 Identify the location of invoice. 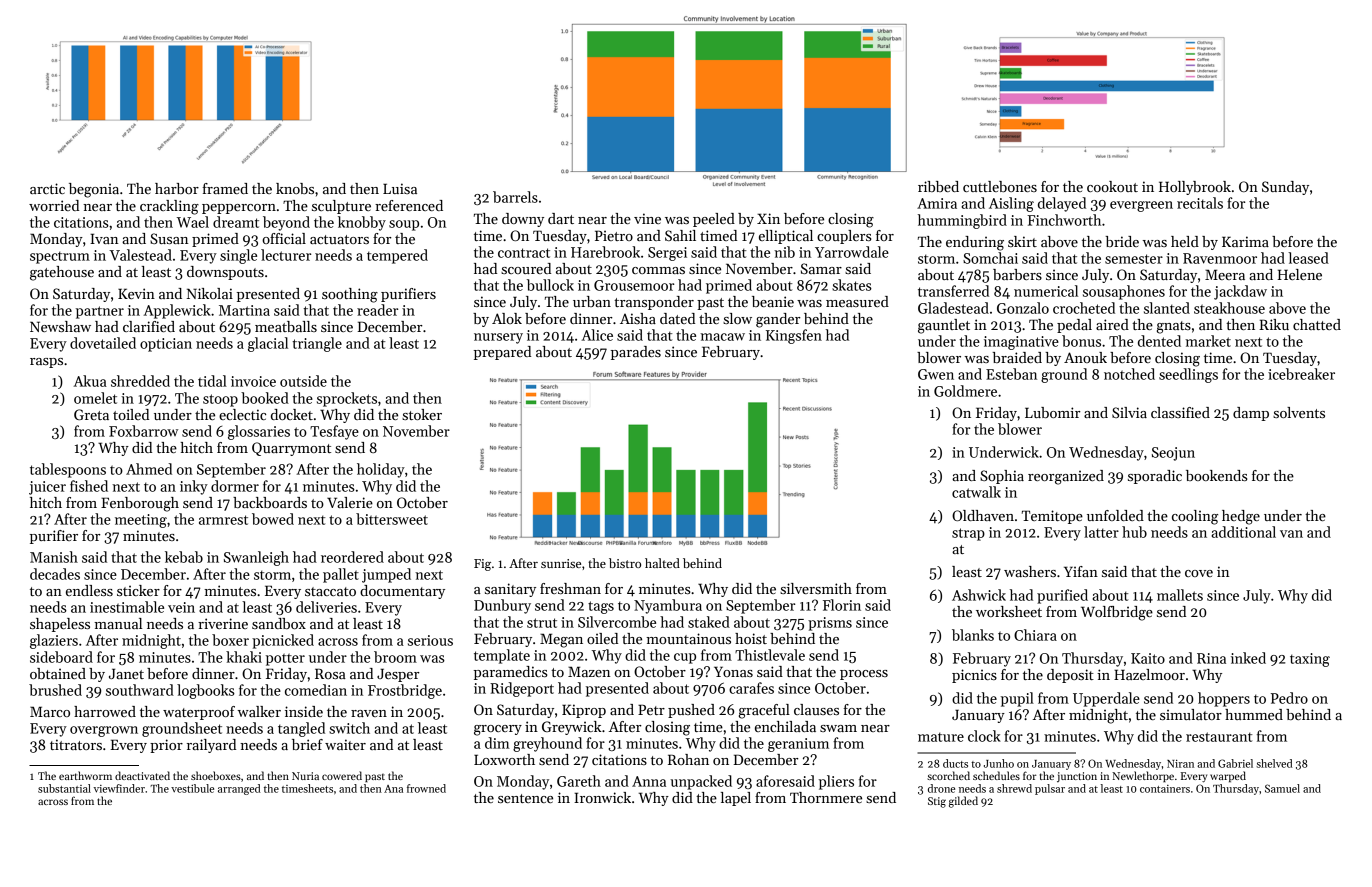
(253, 381).
